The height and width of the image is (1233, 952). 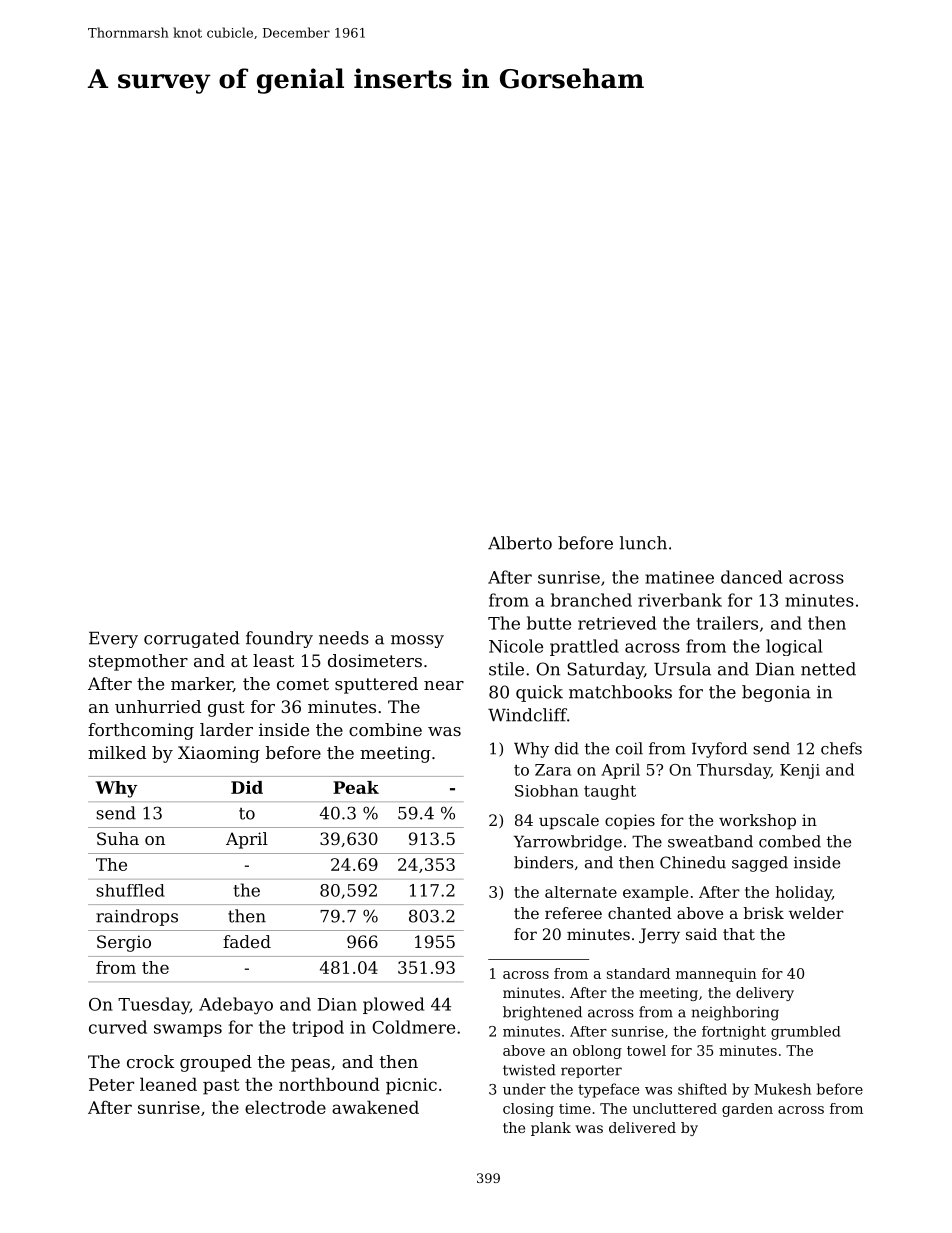 I want to click on Peak, so click(x=356, y=787).
